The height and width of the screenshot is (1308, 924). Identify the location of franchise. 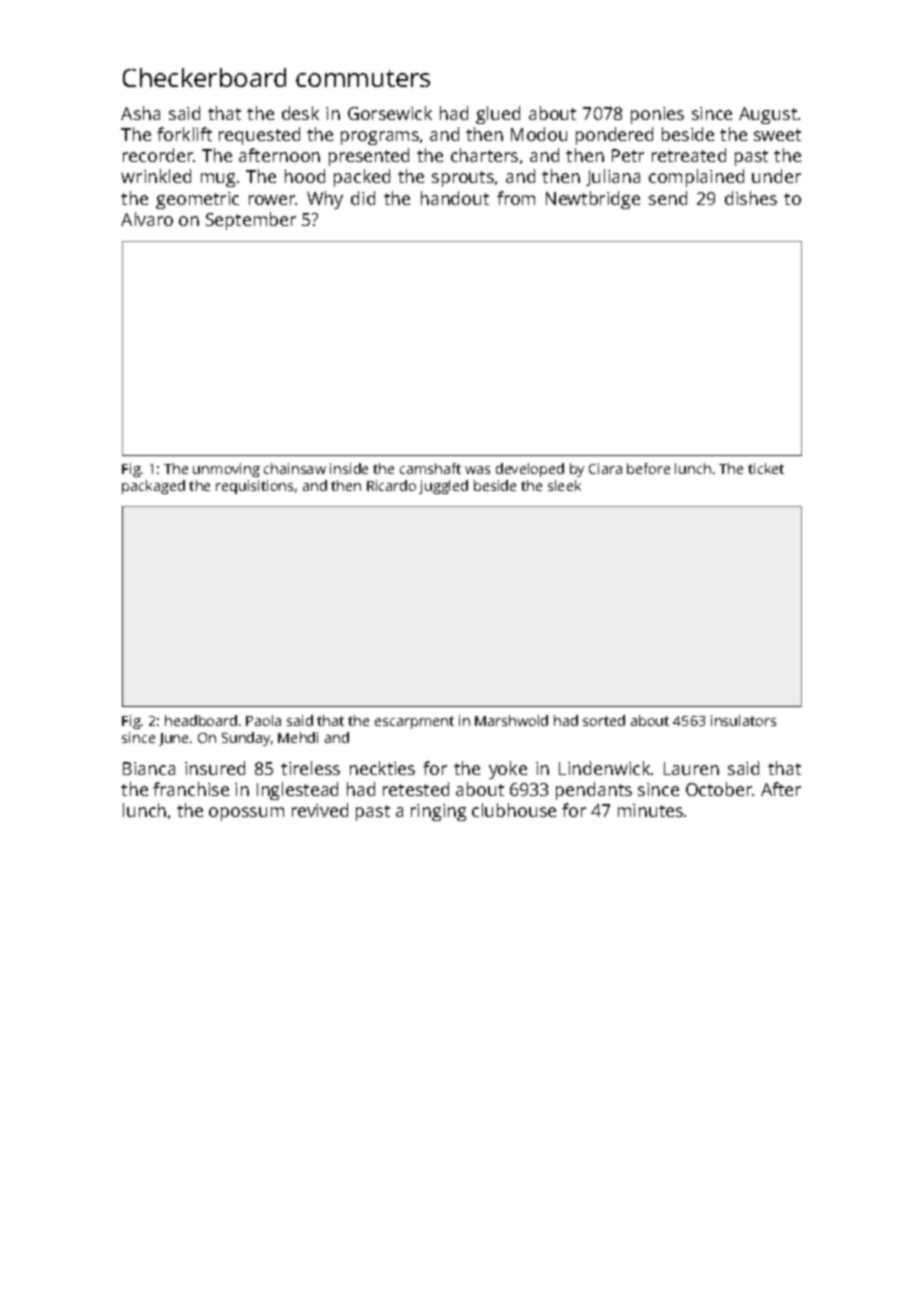
(191, 789).
